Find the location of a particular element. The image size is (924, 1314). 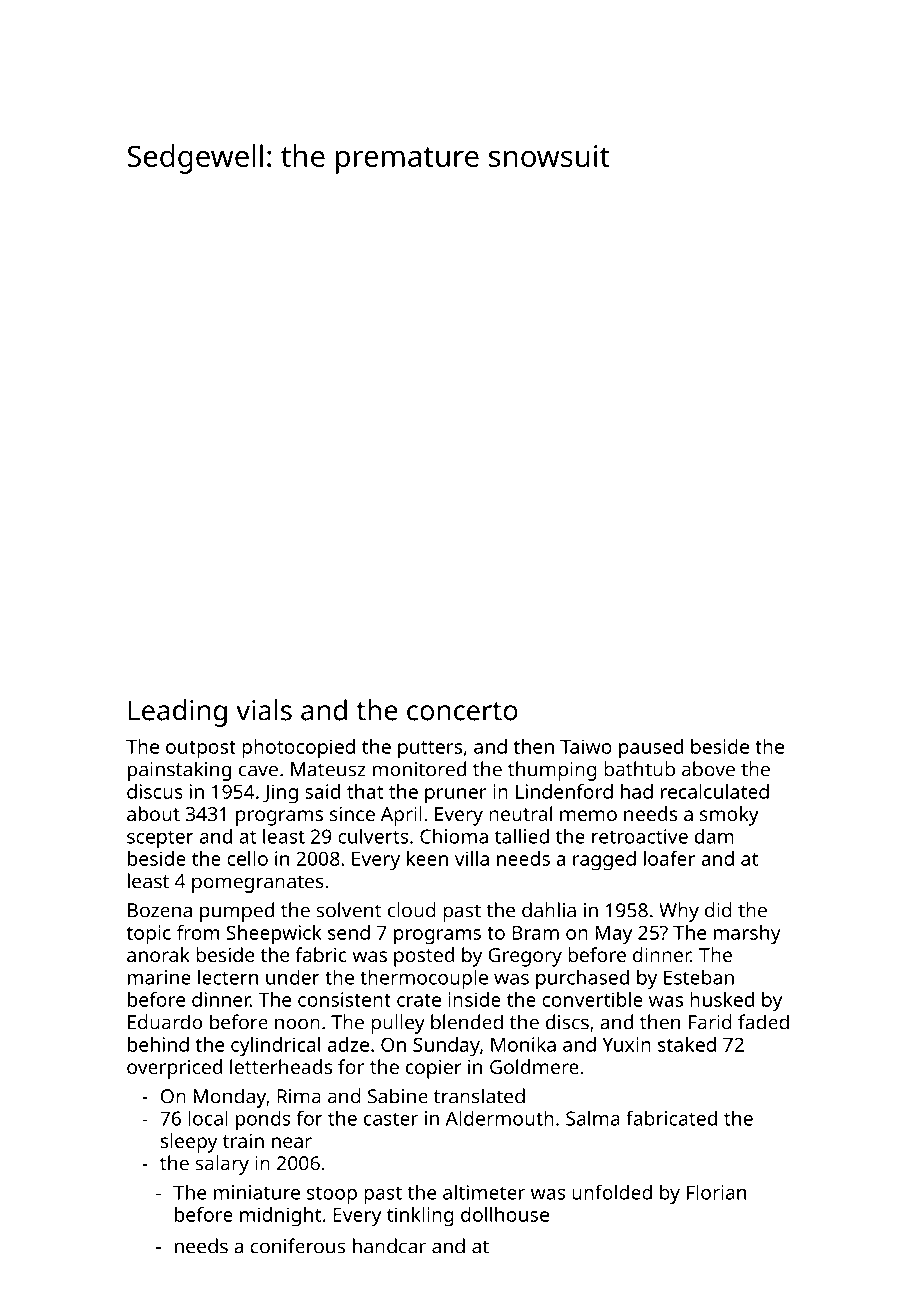

Leading is located at coordinates (178, 713).
